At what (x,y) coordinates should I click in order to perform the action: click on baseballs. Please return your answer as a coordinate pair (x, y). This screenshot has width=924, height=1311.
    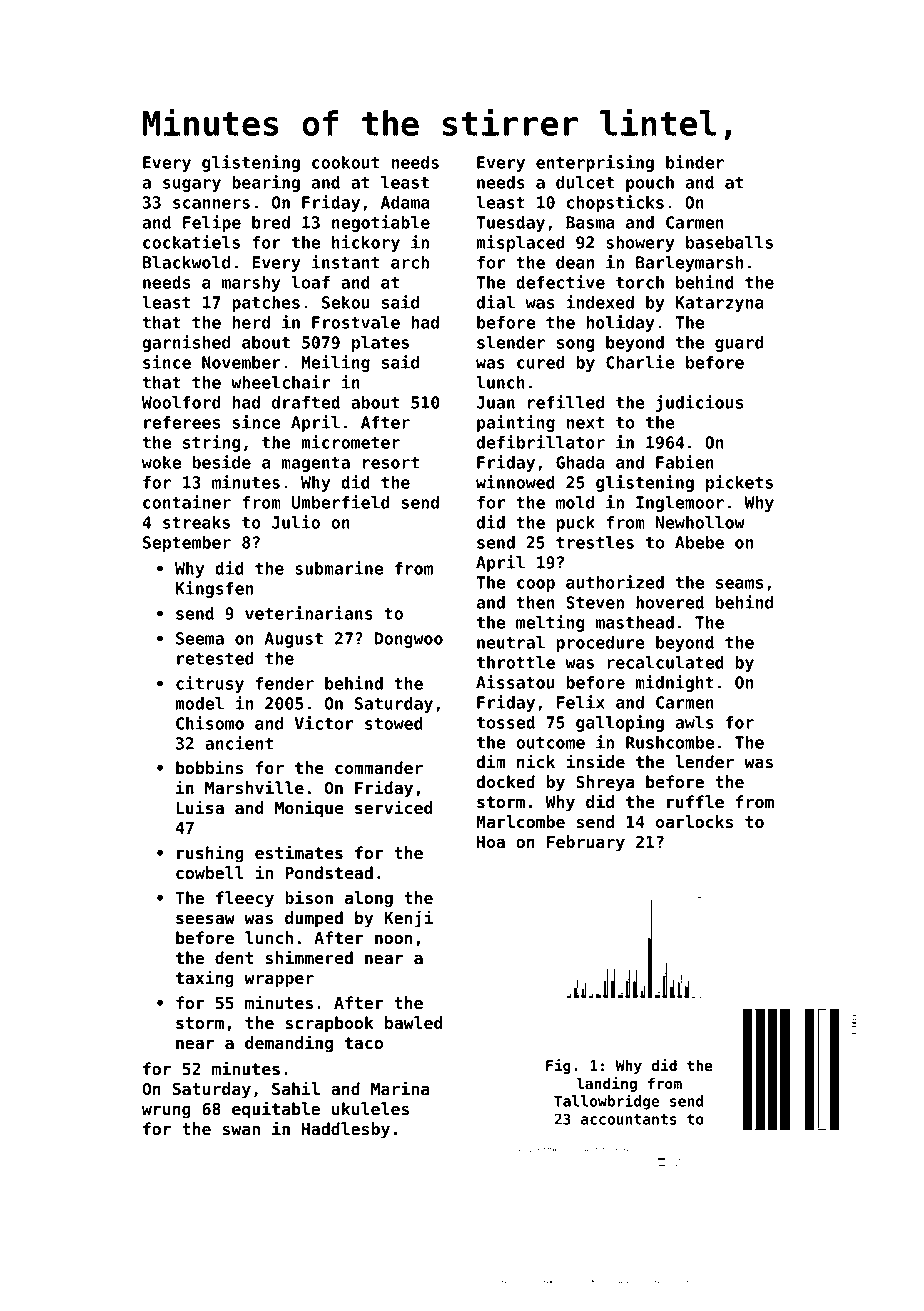
    Looking at the image, I should click on (729, 242).
